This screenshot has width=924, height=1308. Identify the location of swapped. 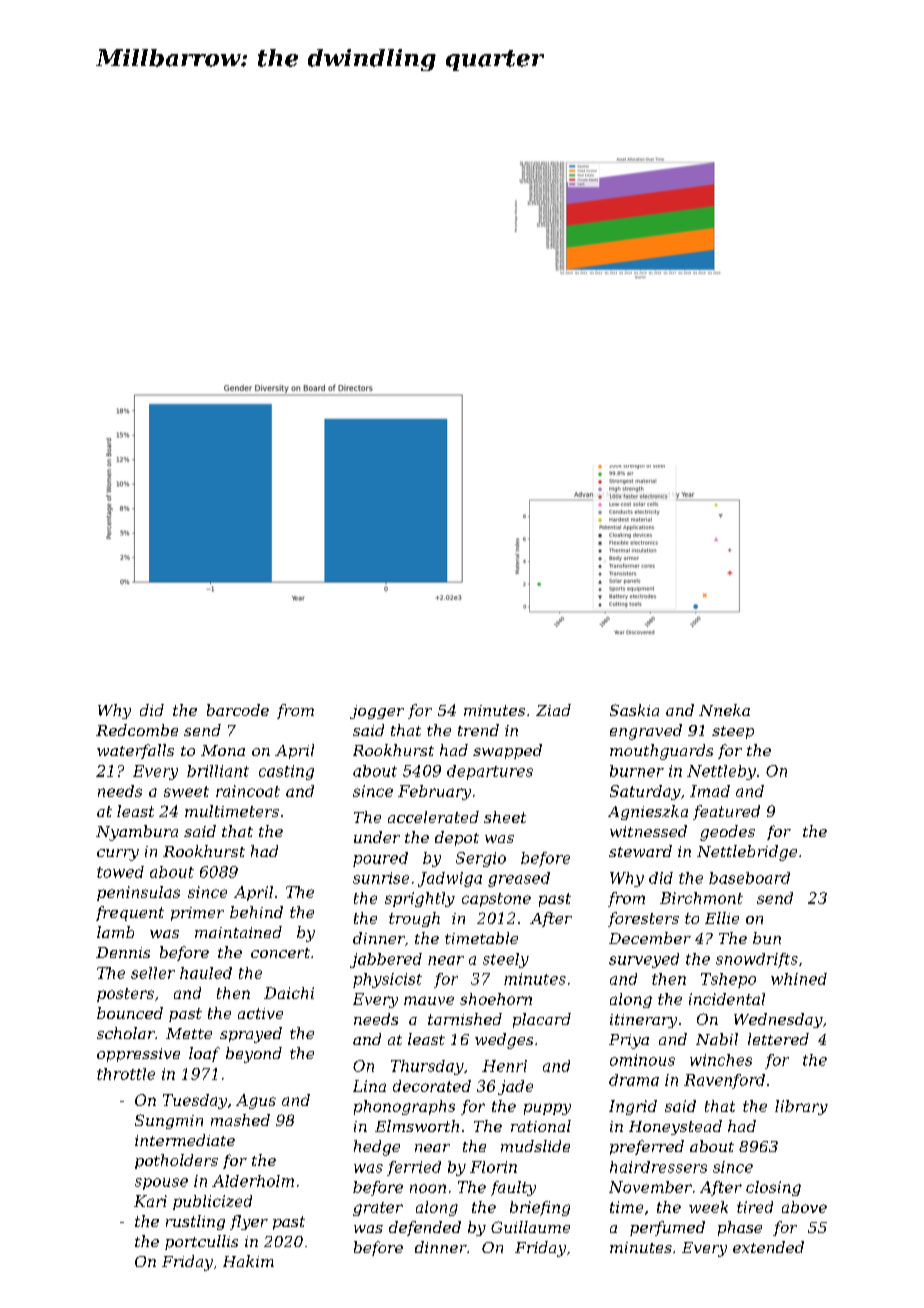
(507, 751).
